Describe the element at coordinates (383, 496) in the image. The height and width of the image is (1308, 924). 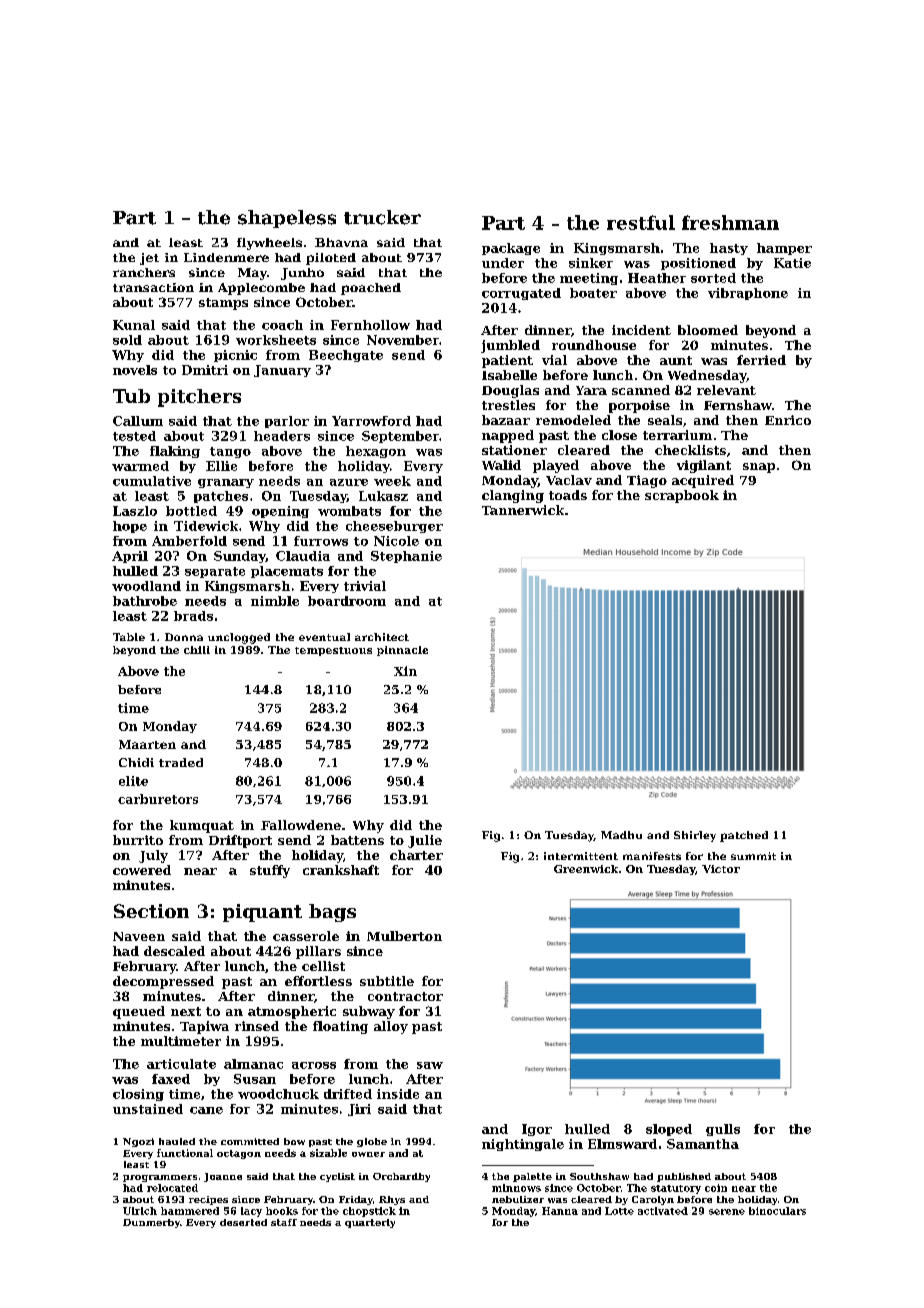
I see `Lukasz` at that location.
